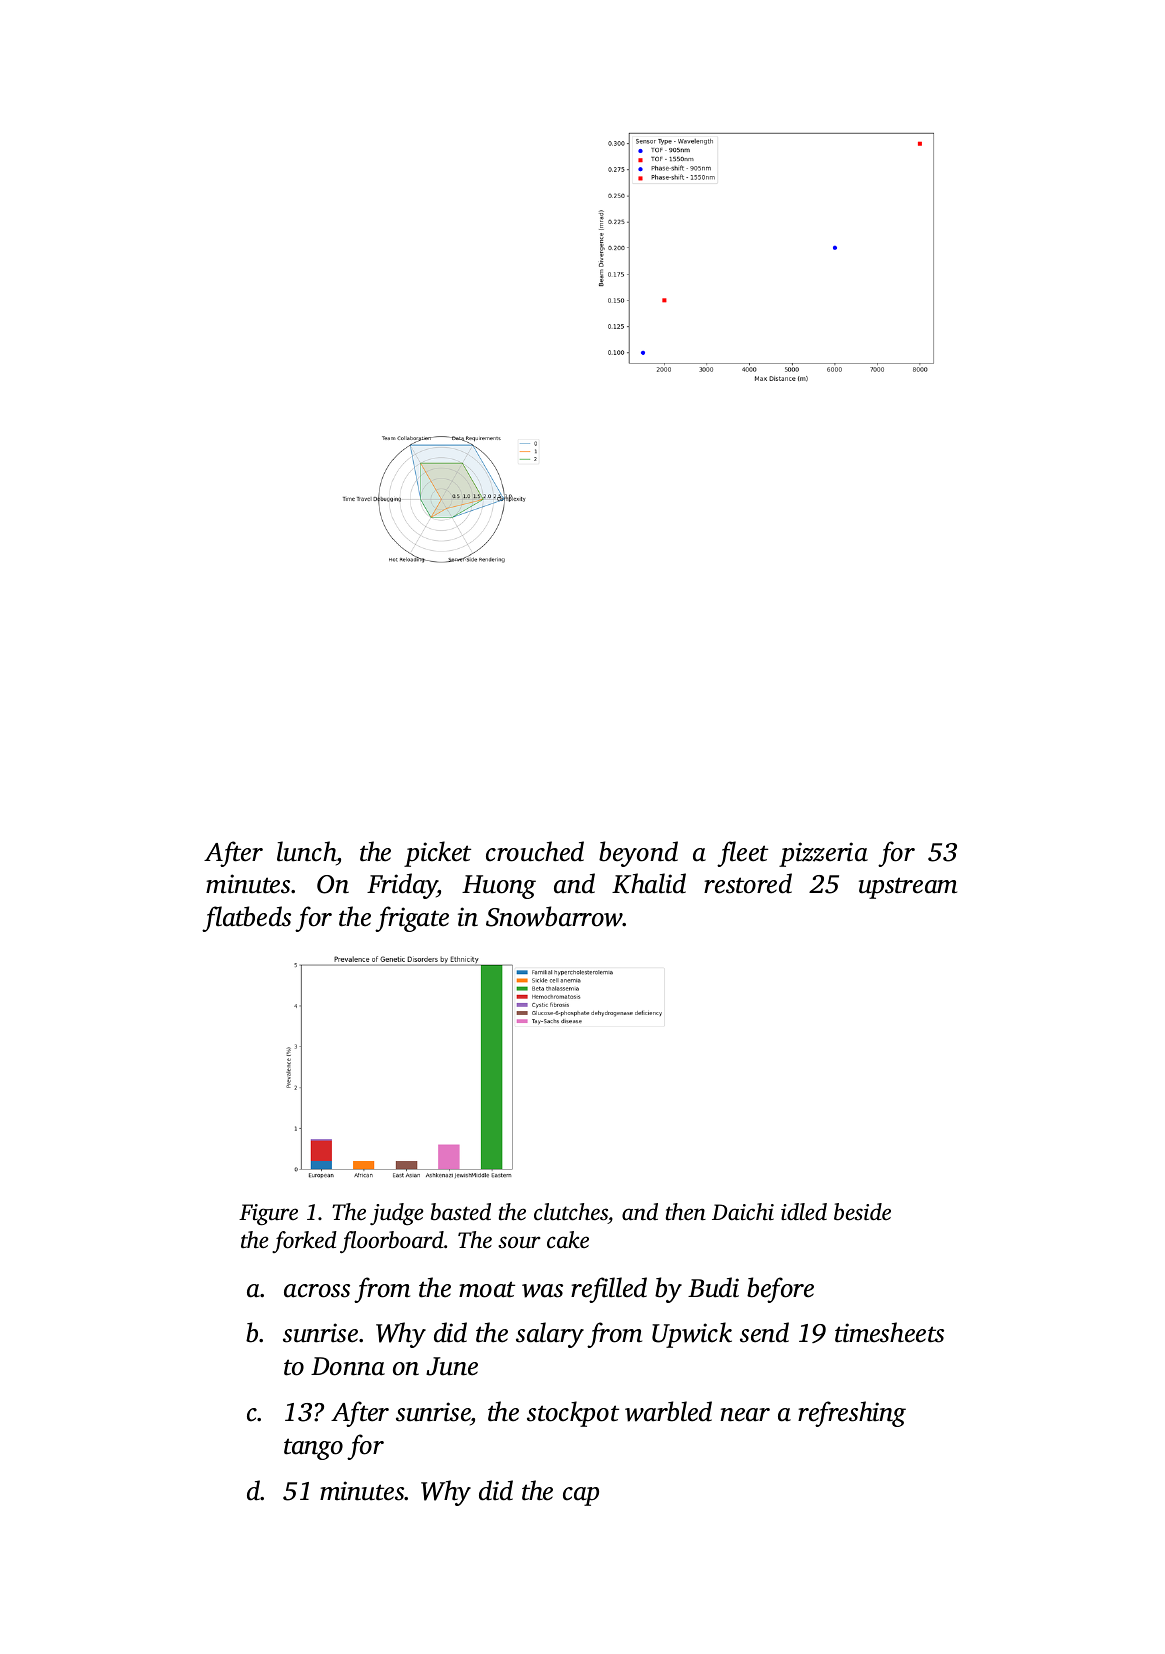  I want to click on before, so click(780, 1290).
